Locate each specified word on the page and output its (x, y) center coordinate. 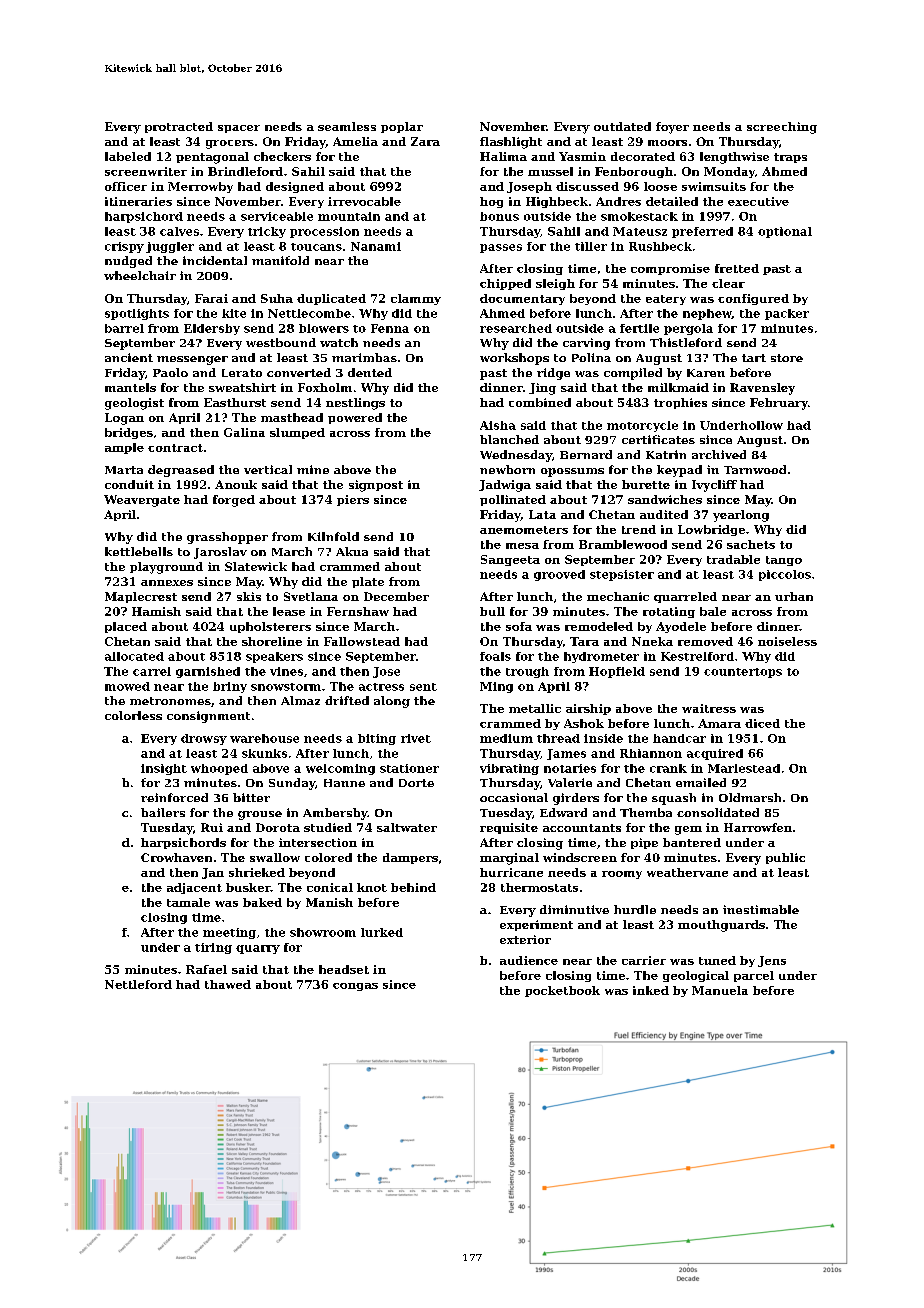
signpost (376, 486)
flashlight (511, 143)
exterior (525, 939)
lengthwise (734, 158)
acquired (715, 754)
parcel (754, 976)
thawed (228, 984)
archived (719, 454)
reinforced (174, 797)
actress (381, 687)
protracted (179, 127)
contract (175, 448)
